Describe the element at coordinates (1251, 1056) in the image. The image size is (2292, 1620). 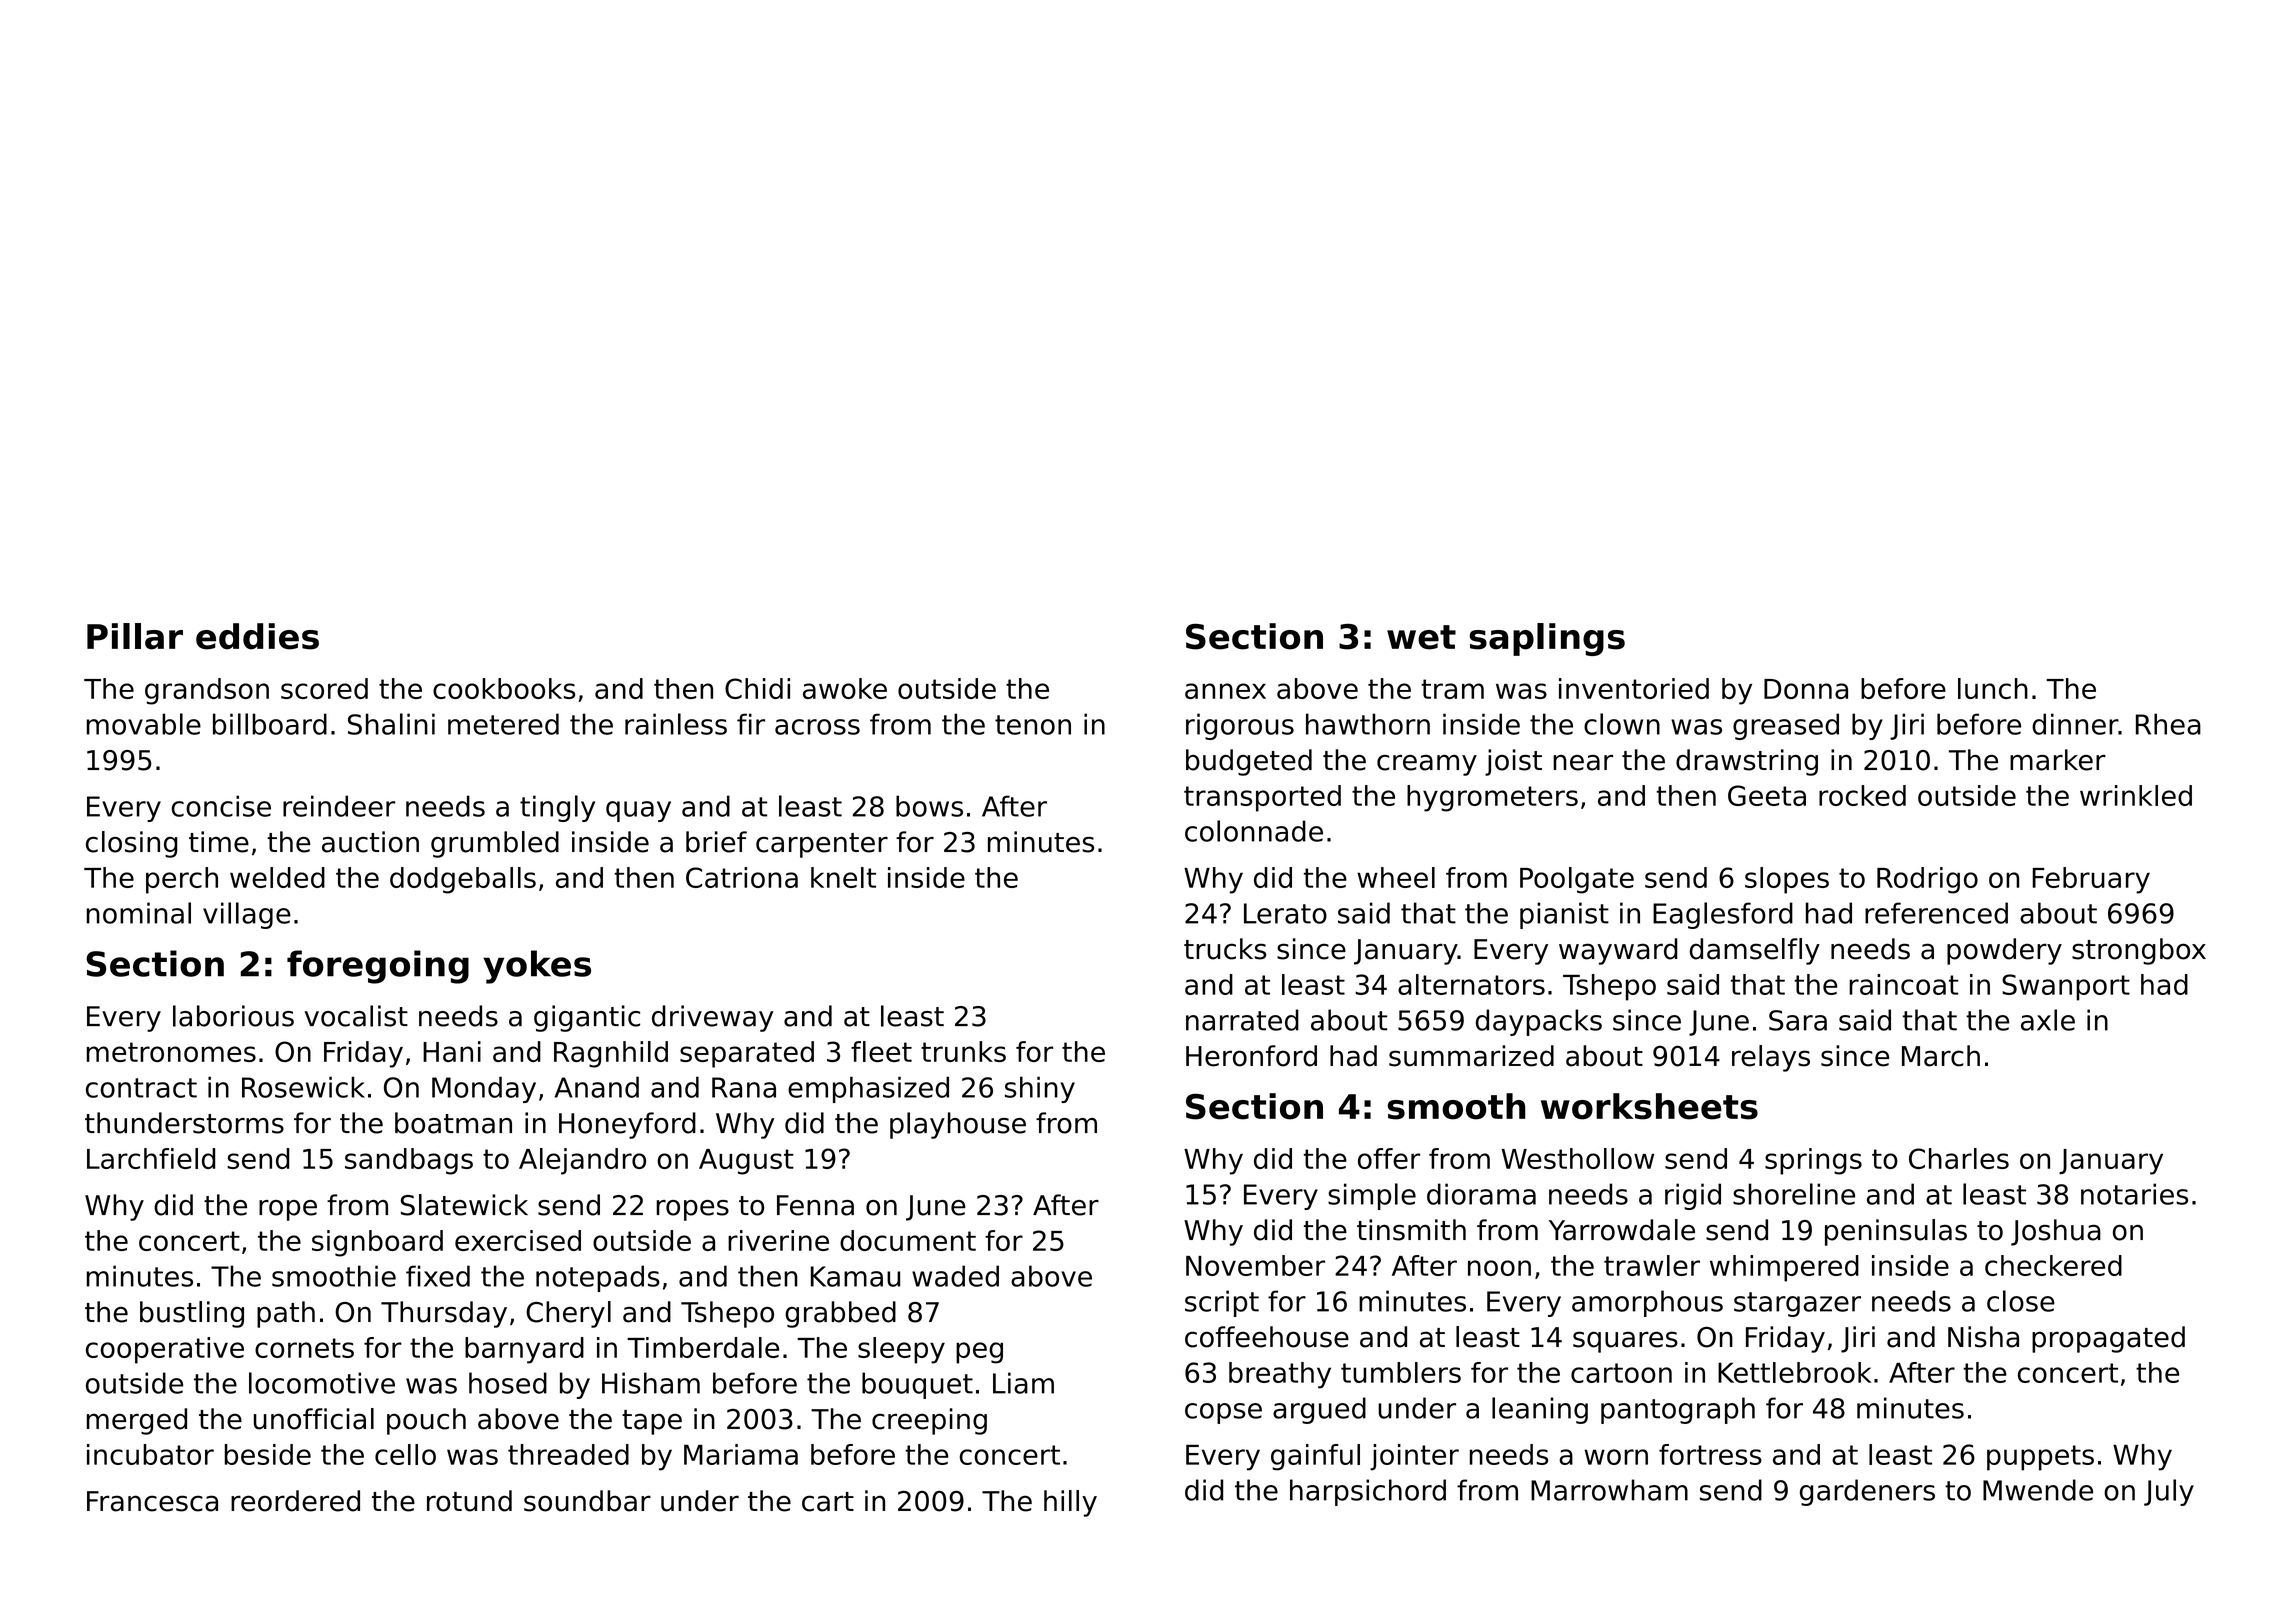
I see `Heronford` at that location.
